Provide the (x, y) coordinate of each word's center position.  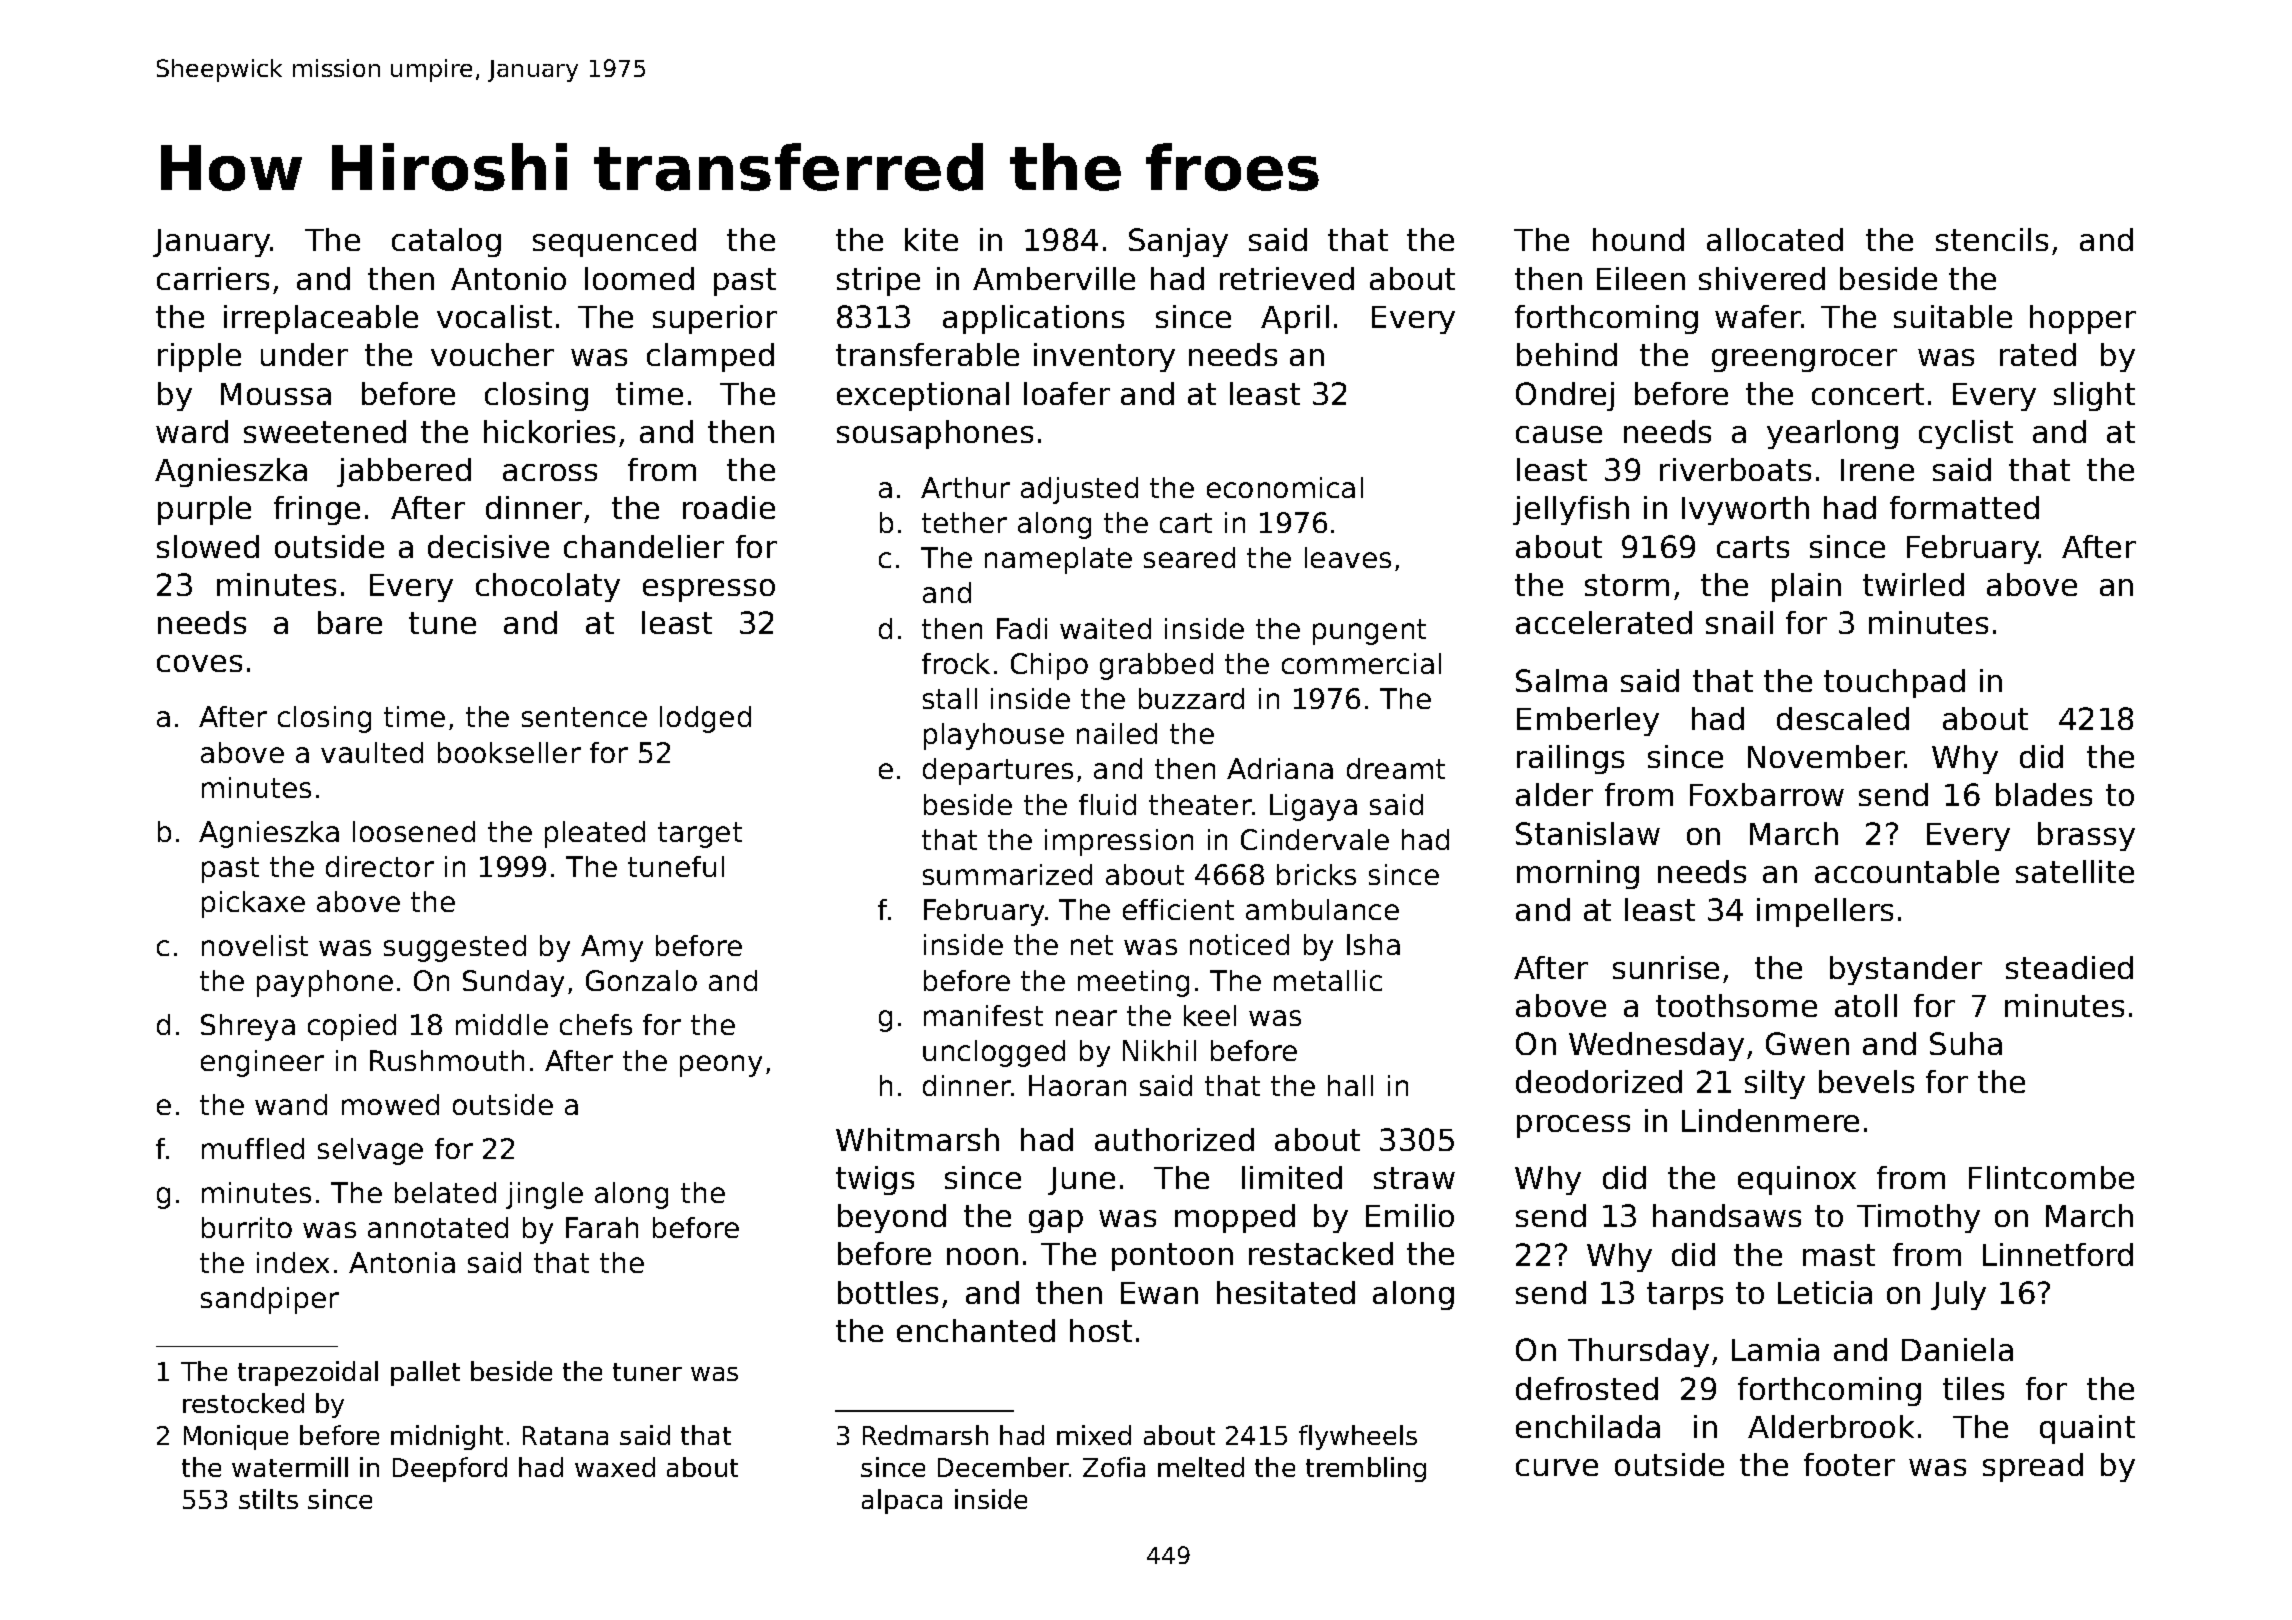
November (1826, 756)
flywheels (1358, 1437)
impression (1119, 842)
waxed (615, 1467)
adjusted (1079, 490)
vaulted (372, 752)
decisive (488, 546)
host (1101, 1330)
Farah (602, 1227)
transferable (927, 354)
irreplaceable (321, 319)
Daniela (1957, 1349)
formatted (1964, 507)
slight (2094, 396)
